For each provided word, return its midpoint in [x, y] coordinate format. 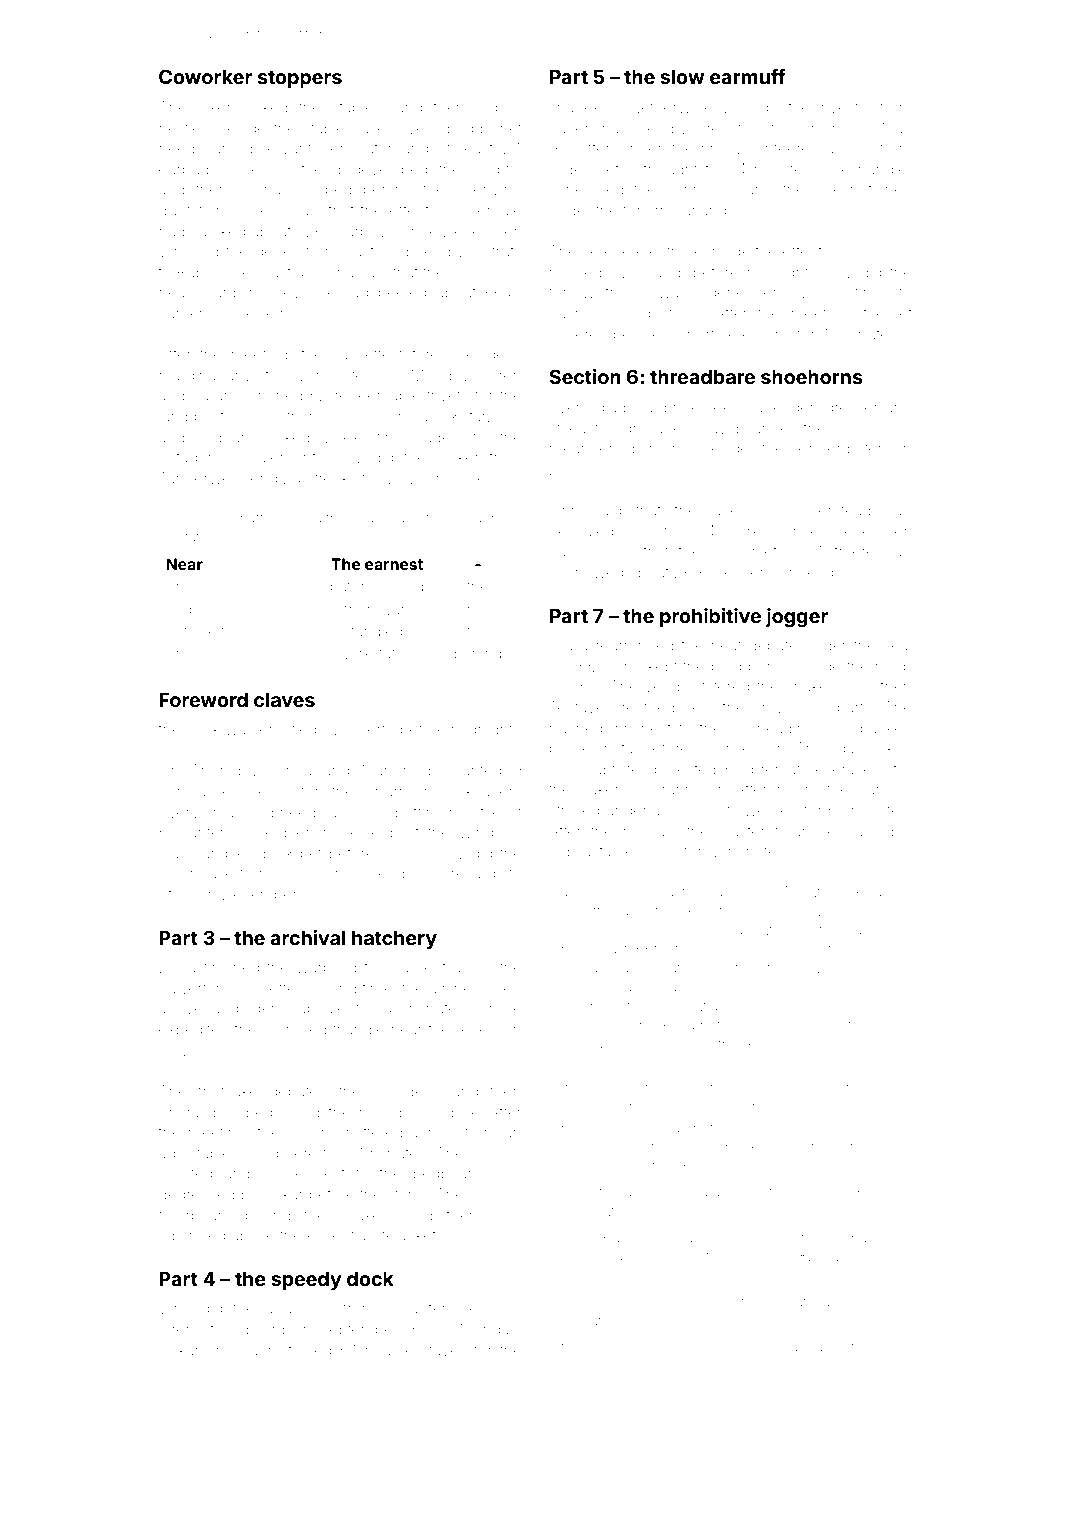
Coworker [205, 76]
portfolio [823, 931]
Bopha [499, 108]
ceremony [755, 337]
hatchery [394, 939]
